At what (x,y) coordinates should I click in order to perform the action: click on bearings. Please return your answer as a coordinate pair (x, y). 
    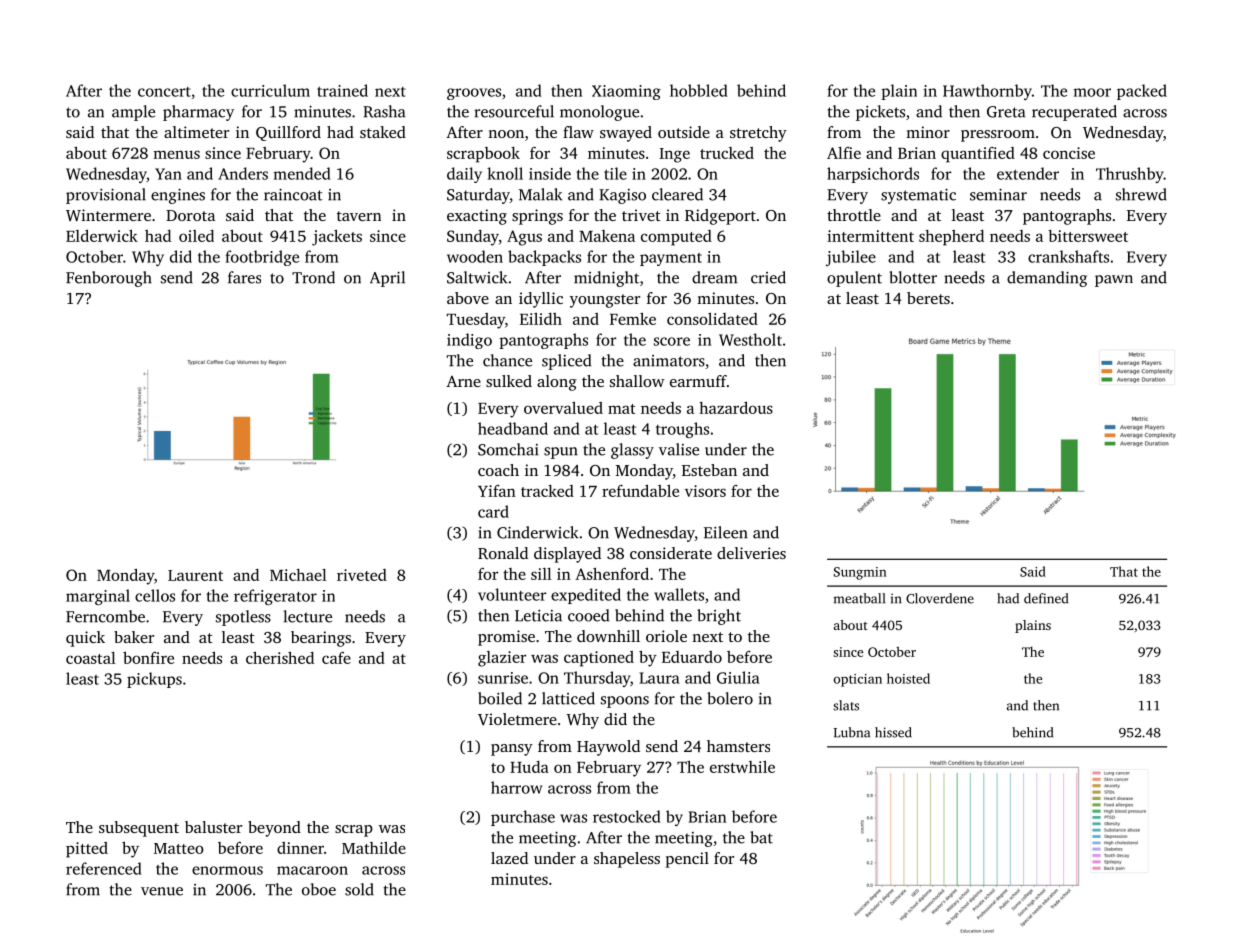
    Looking at the image, I should click on (321, 639).
